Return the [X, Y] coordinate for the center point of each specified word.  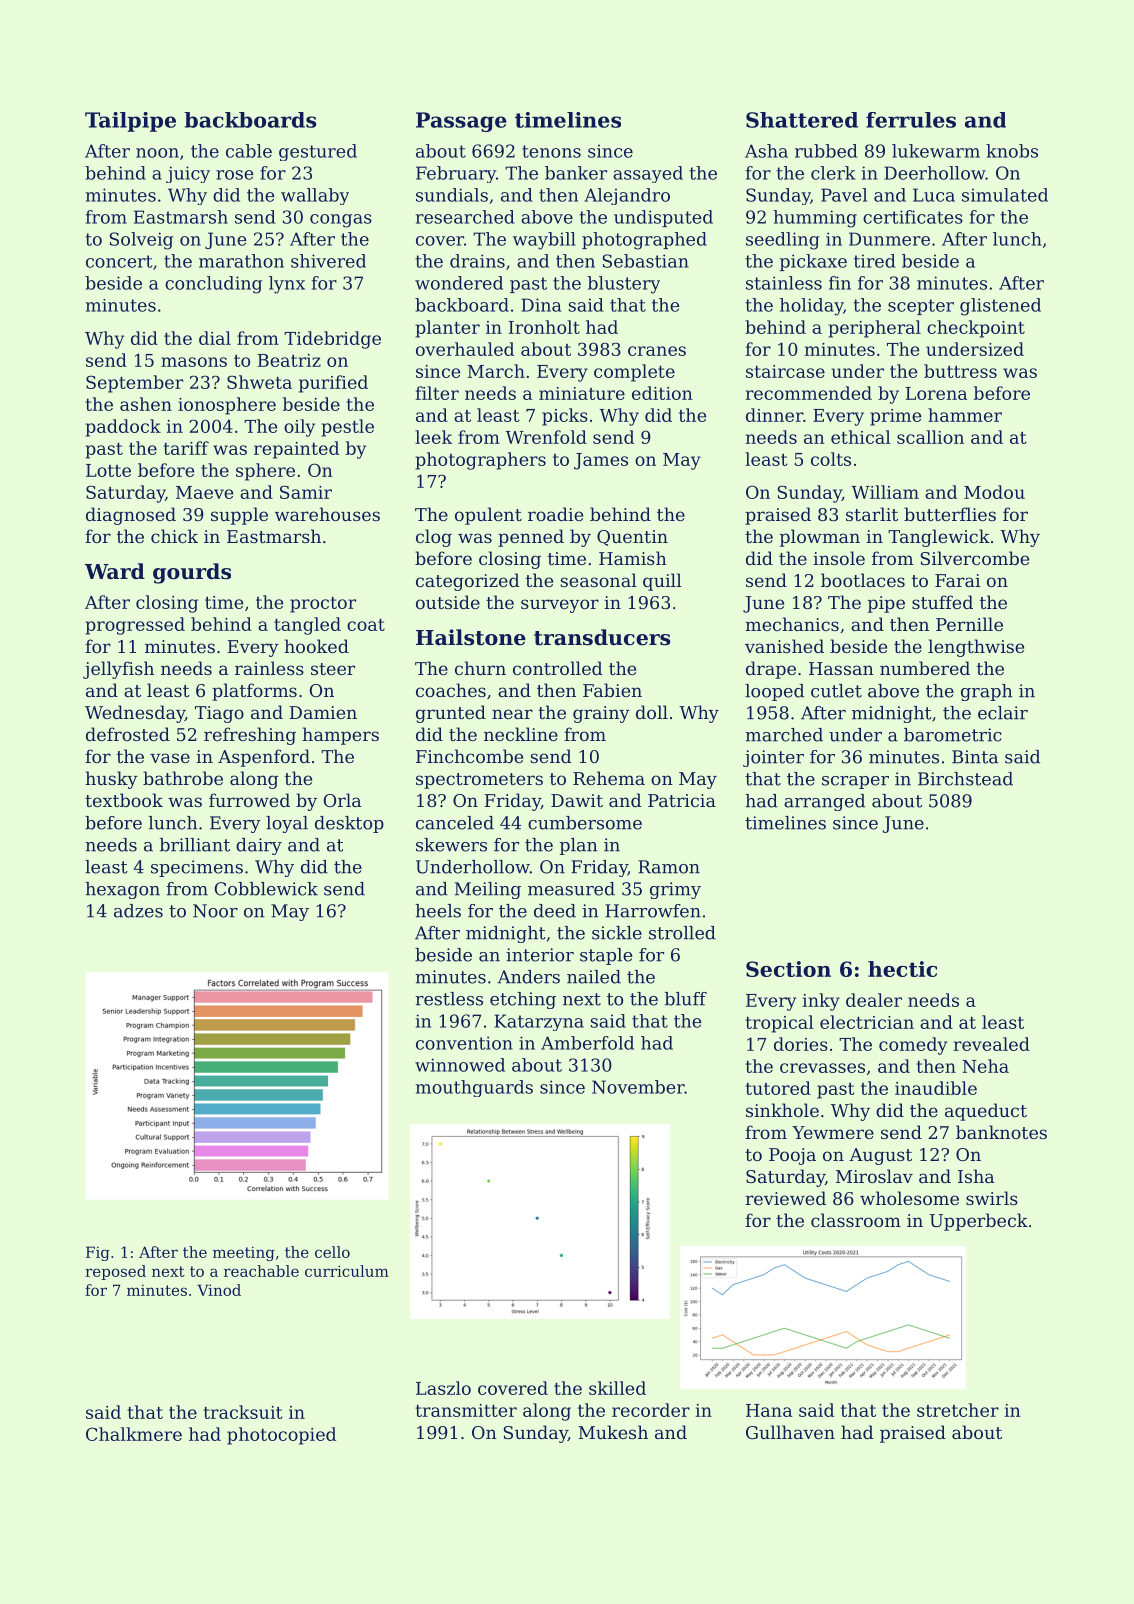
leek [433, 437]
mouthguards [474, 1088]
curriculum [347, 1271]
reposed [115, 1272]
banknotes [1001, 1132]
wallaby [315, 196]
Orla [342, 800]
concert [119, 261]
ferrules [911, 120]
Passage [461, 122]
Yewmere [833, 1132]
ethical [861, 437]
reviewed [785, 1198]
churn [480, 668]
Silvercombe [975, 558]
